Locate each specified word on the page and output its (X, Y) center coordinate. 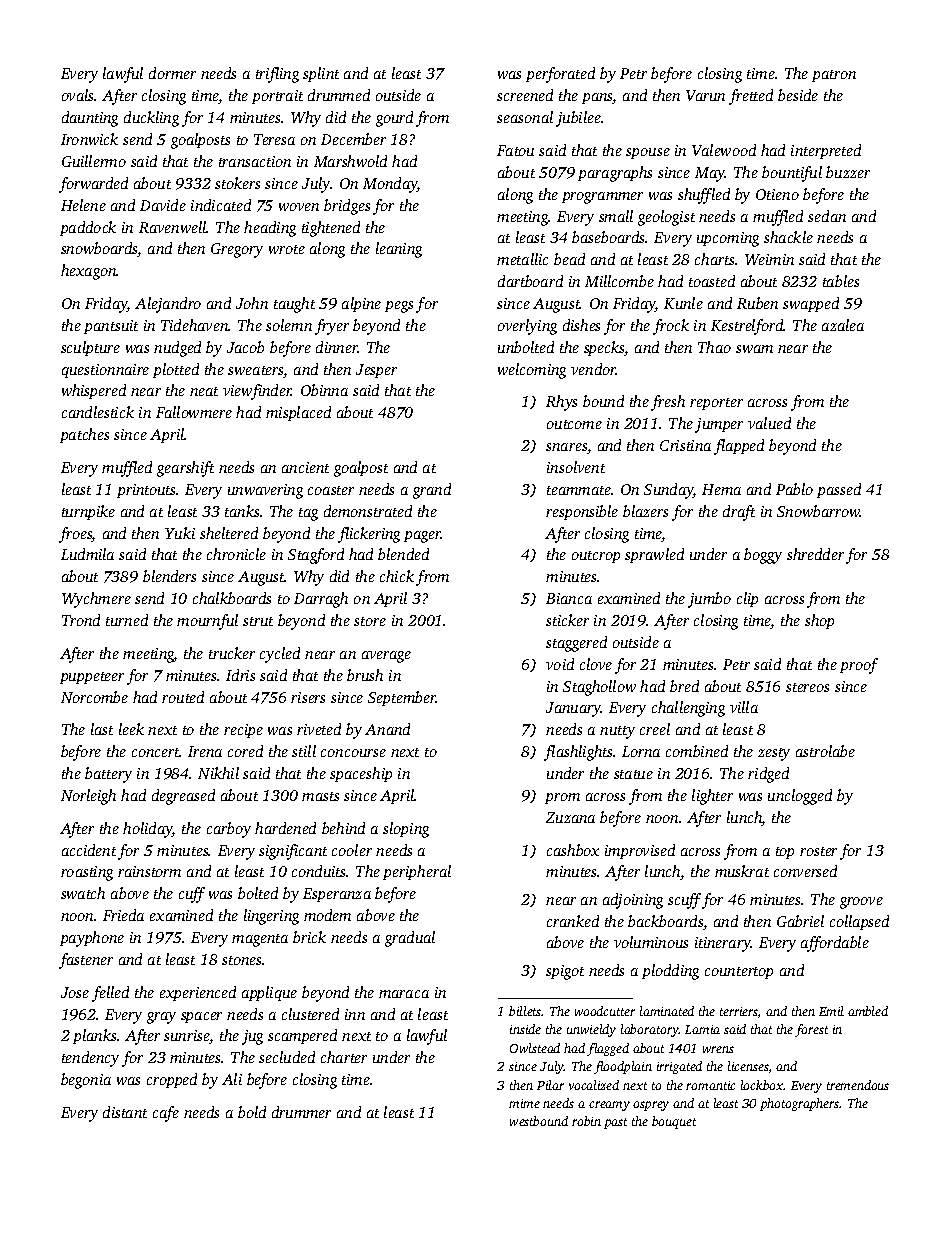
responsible (582, 512)
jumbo (709, 600)
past (615, 1123)
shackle (788, 237)
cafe (166, 1114)
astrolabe (825, 751)
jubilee (578, 119)
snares (566, 447)
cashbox (573, 850)
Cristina (685, 445)
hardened (285, 828)
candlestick (98, 412)
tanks (242, 511)
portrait (277, 97)
